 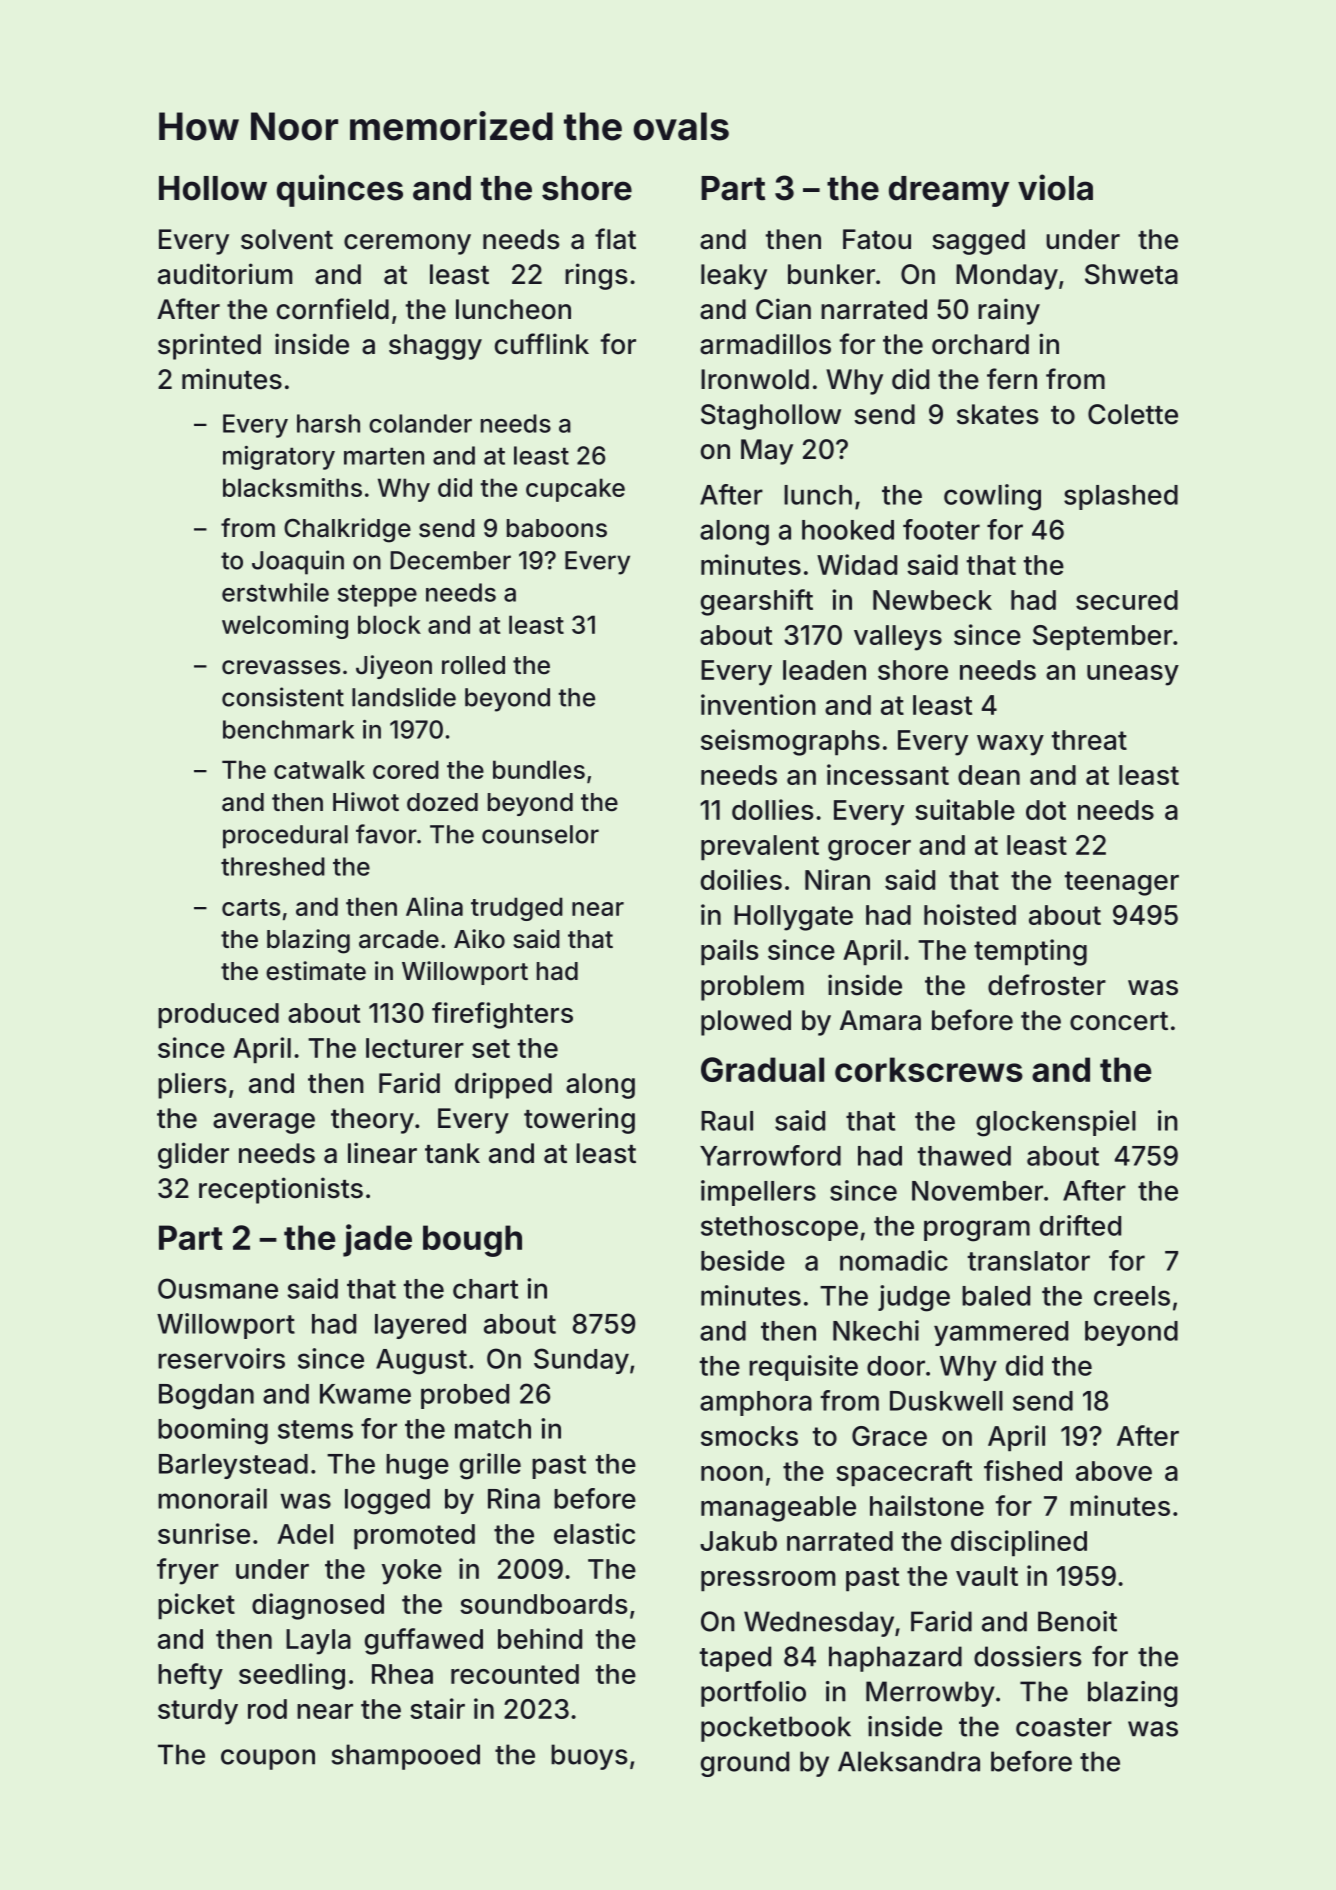 What do you see at coordinates (1133, 414) in the screenshot?
I see `Colette` at bounding box center [1133, 414].
